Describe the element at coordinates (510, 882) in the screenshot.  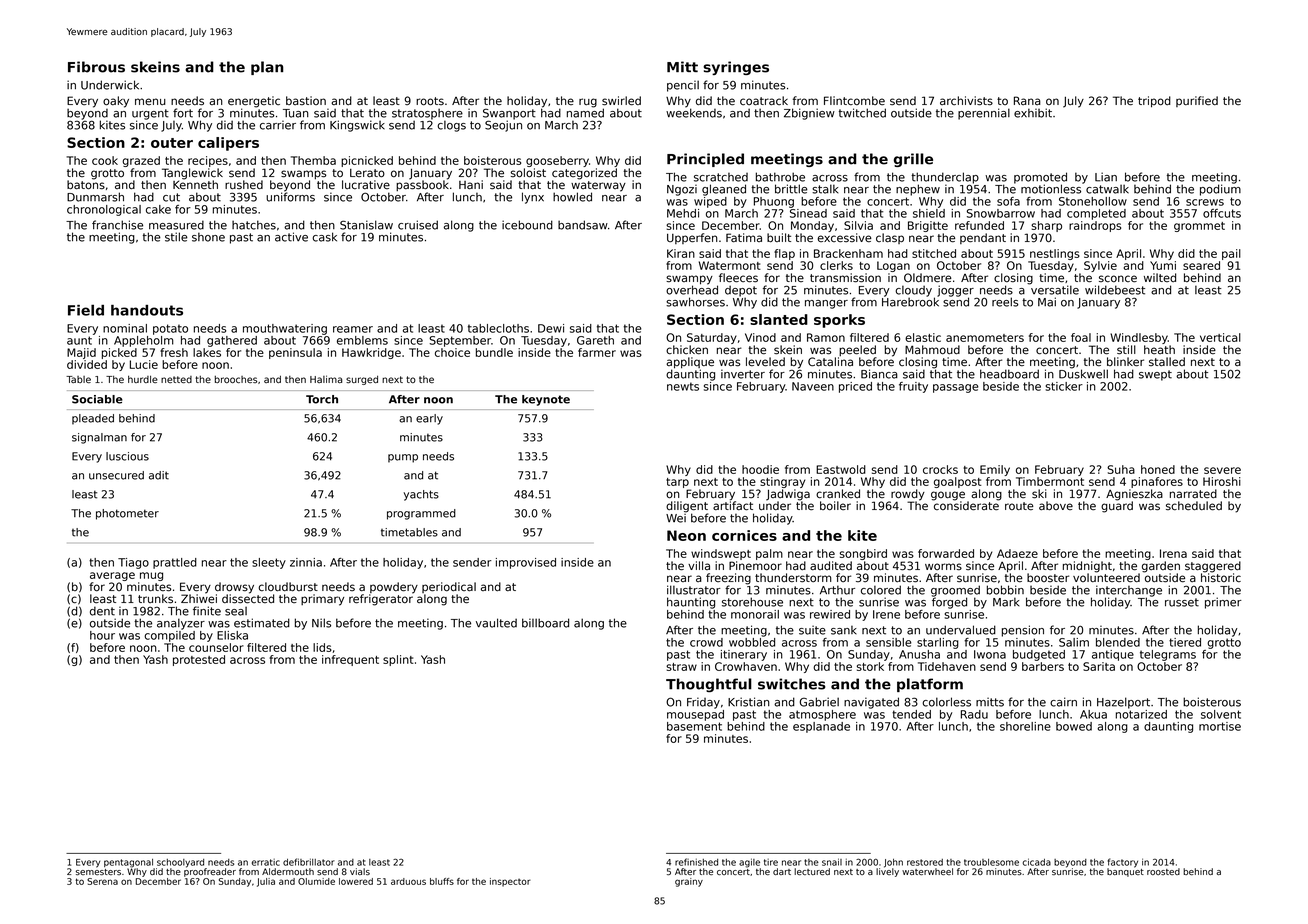
I see `inspector` at that location.
